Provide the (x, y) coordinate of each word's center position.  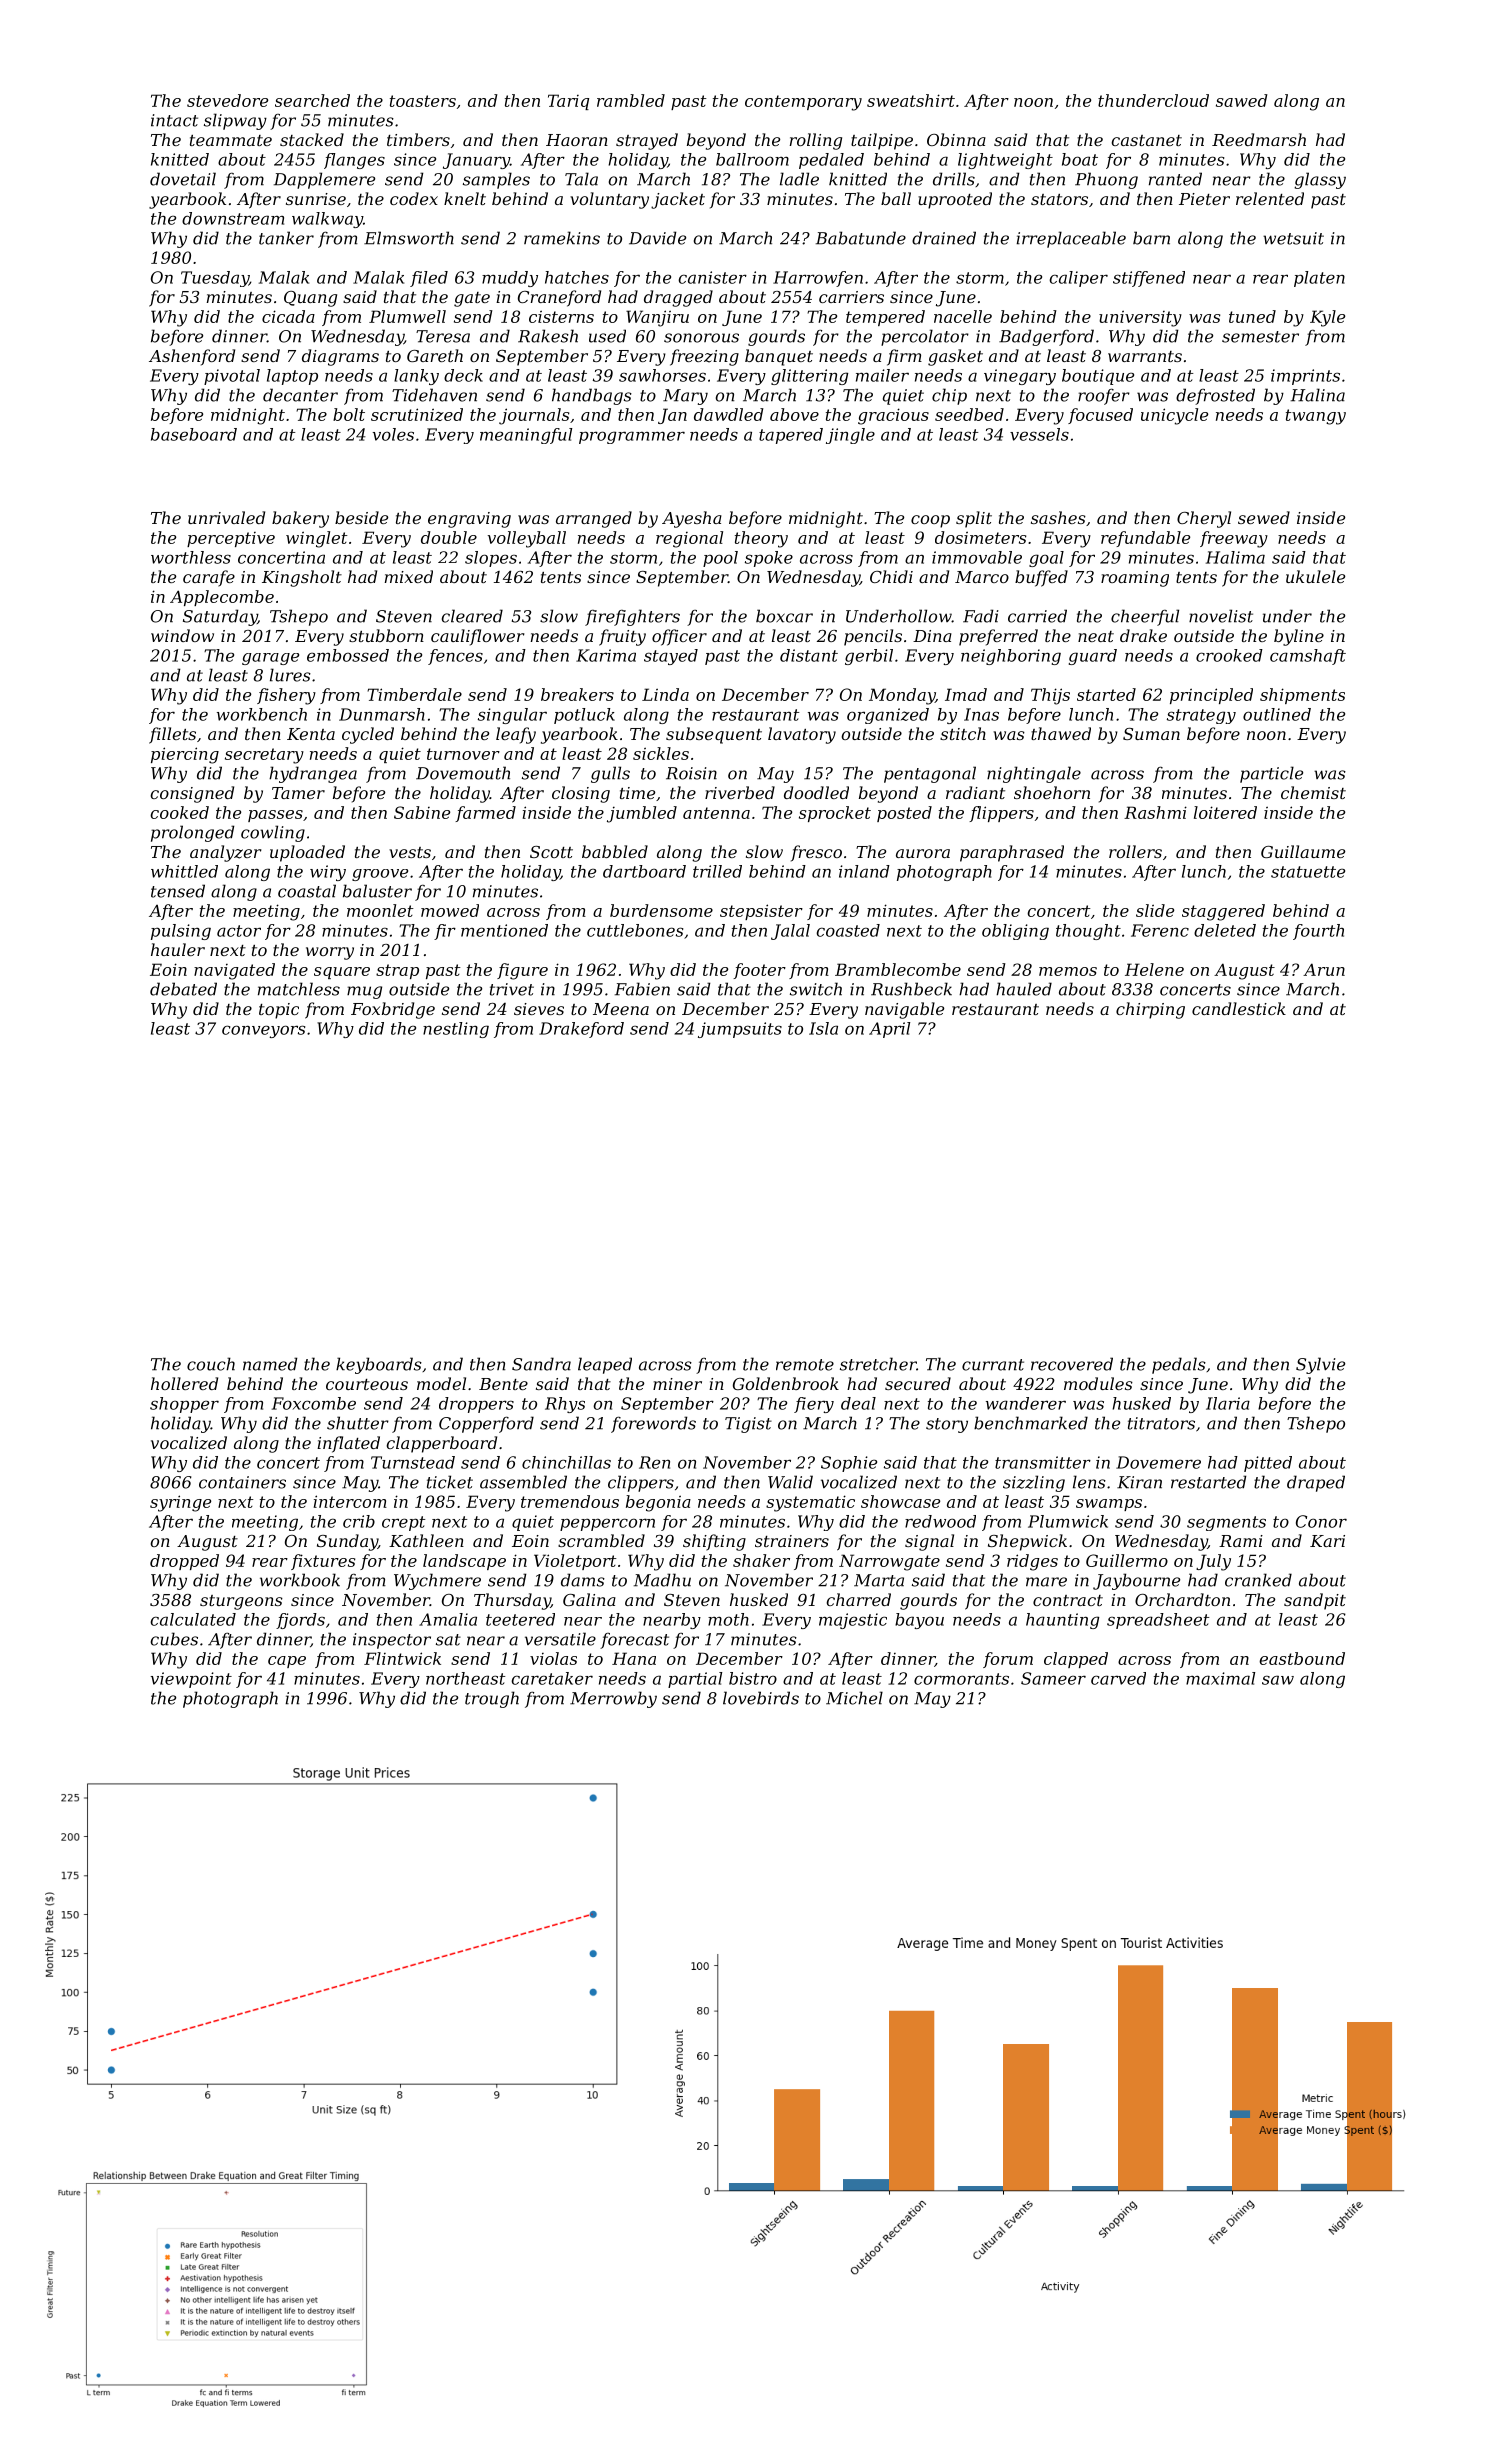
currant (993, 1365)
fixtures (323, 1562)
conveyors (263, 1031)
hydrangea (313, 774)
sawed (1242, 100)
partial (695, 1680)
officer (679, 637)
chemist (1313, 792)
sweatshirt (911, 100)
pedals (1179, 1365)
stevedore (227, 100)
